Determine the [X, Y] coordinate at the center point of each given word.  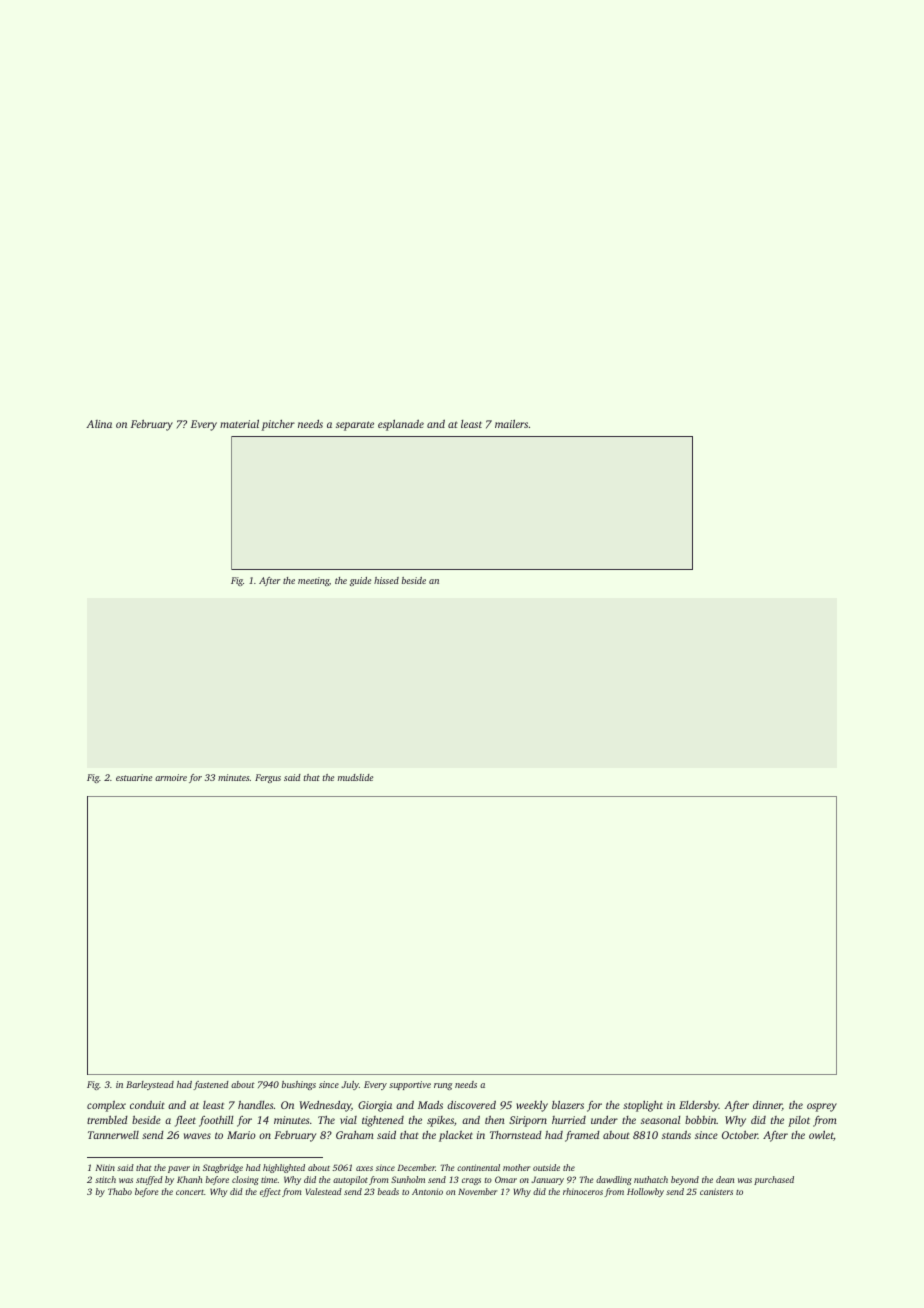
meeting [313, 581]
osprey [822, 1107]
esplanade [401, 425]
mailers [511, 424]
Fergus [268, 778]
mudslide [355, 777]
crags [471, 1181]
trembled [107, 1119]
